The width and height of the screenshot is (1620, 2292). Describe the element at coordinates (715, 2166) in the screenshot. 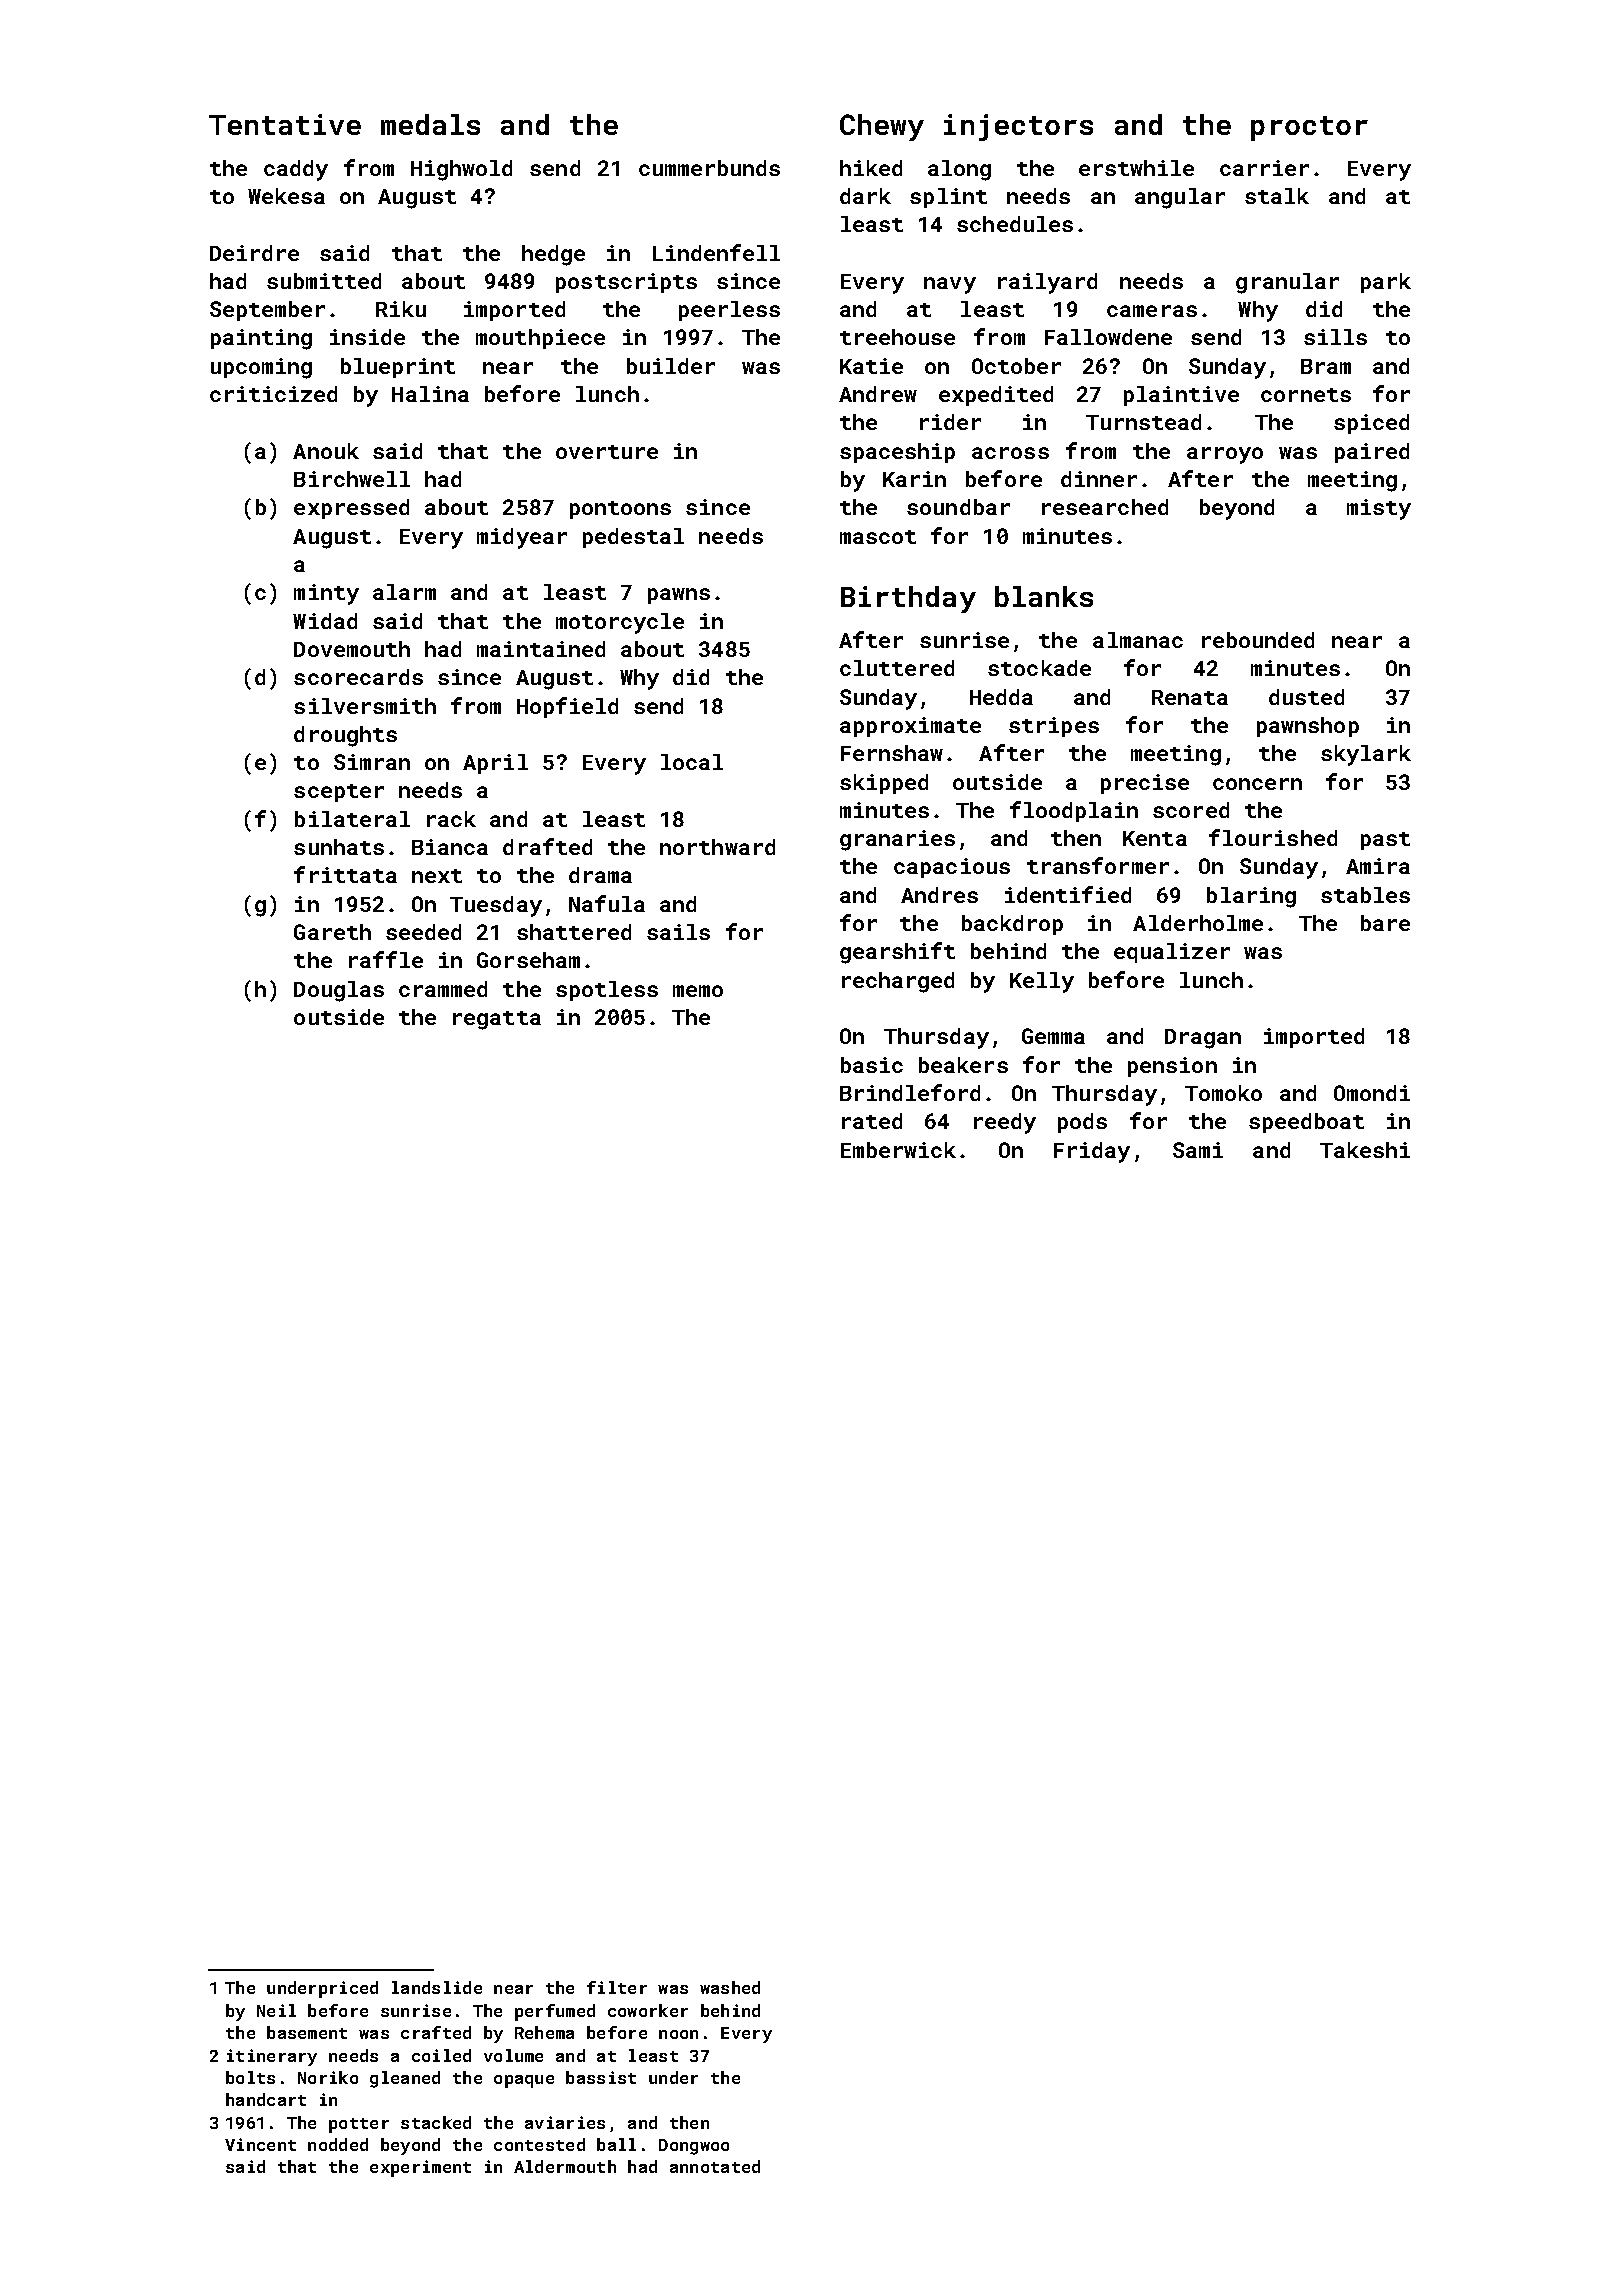

I see `annotated` at that location.
